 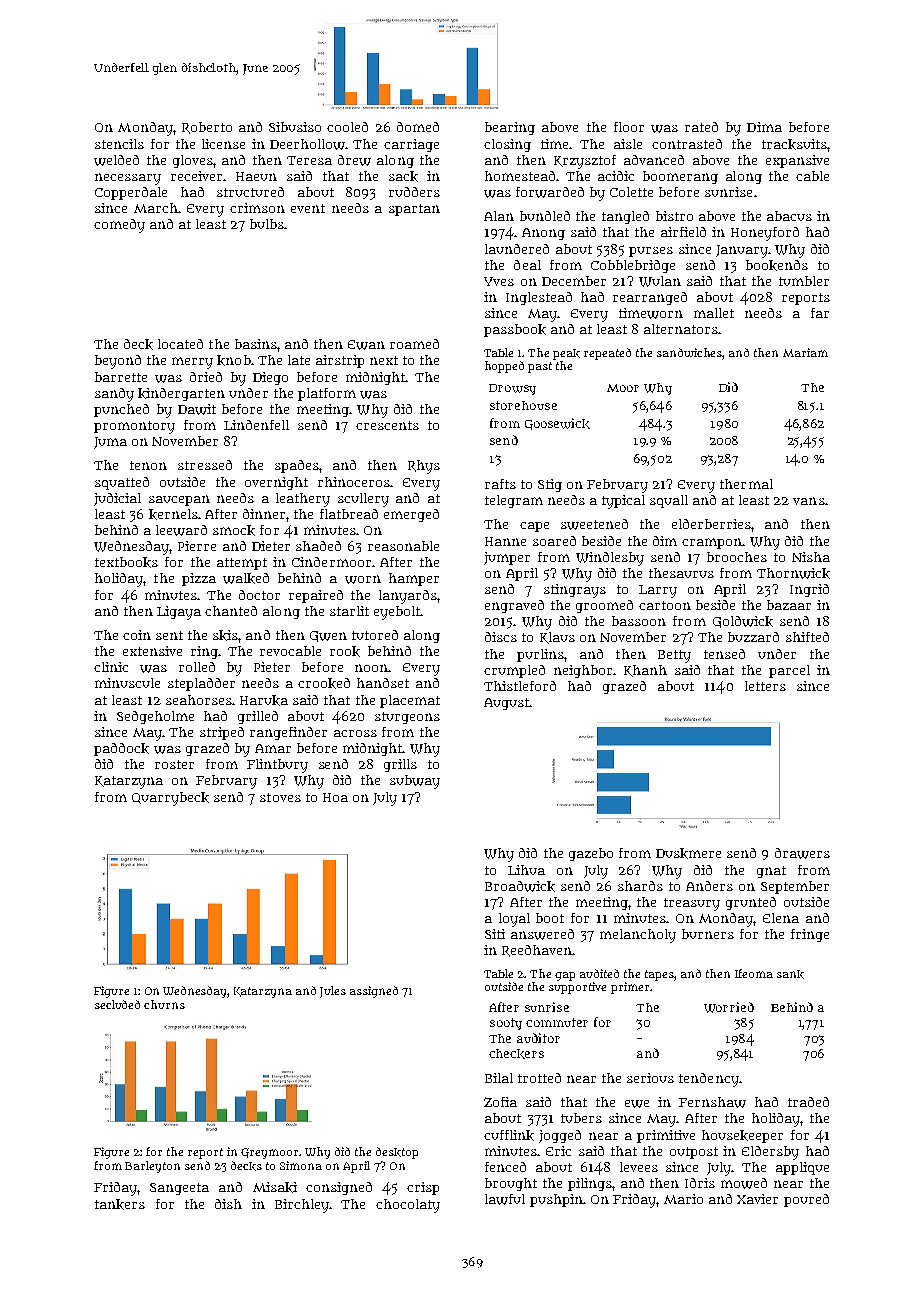 I want to click on Dima, so click(x=764, y=127).
